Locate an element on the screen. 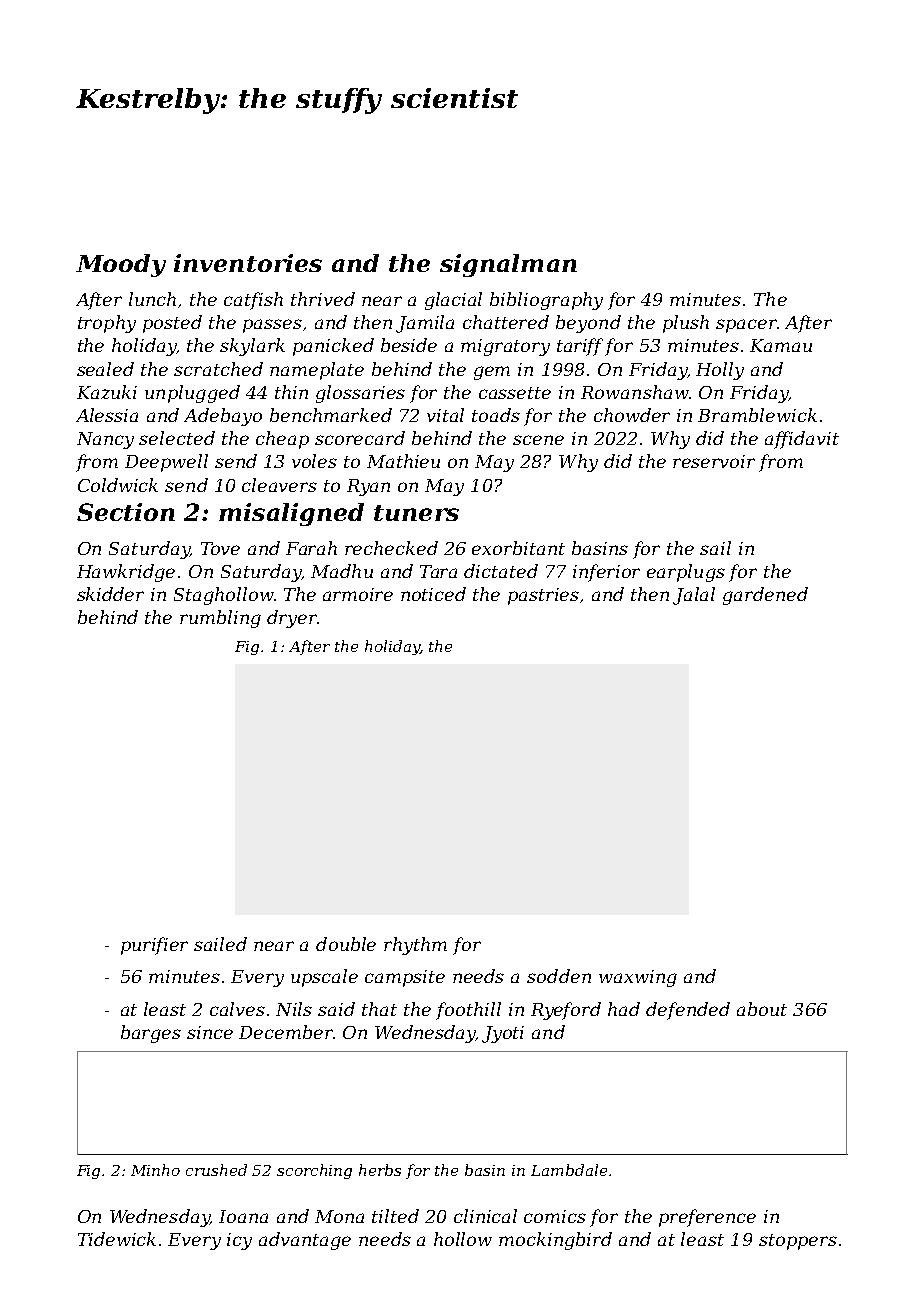  preference is located at coordinates (707, 1218).
